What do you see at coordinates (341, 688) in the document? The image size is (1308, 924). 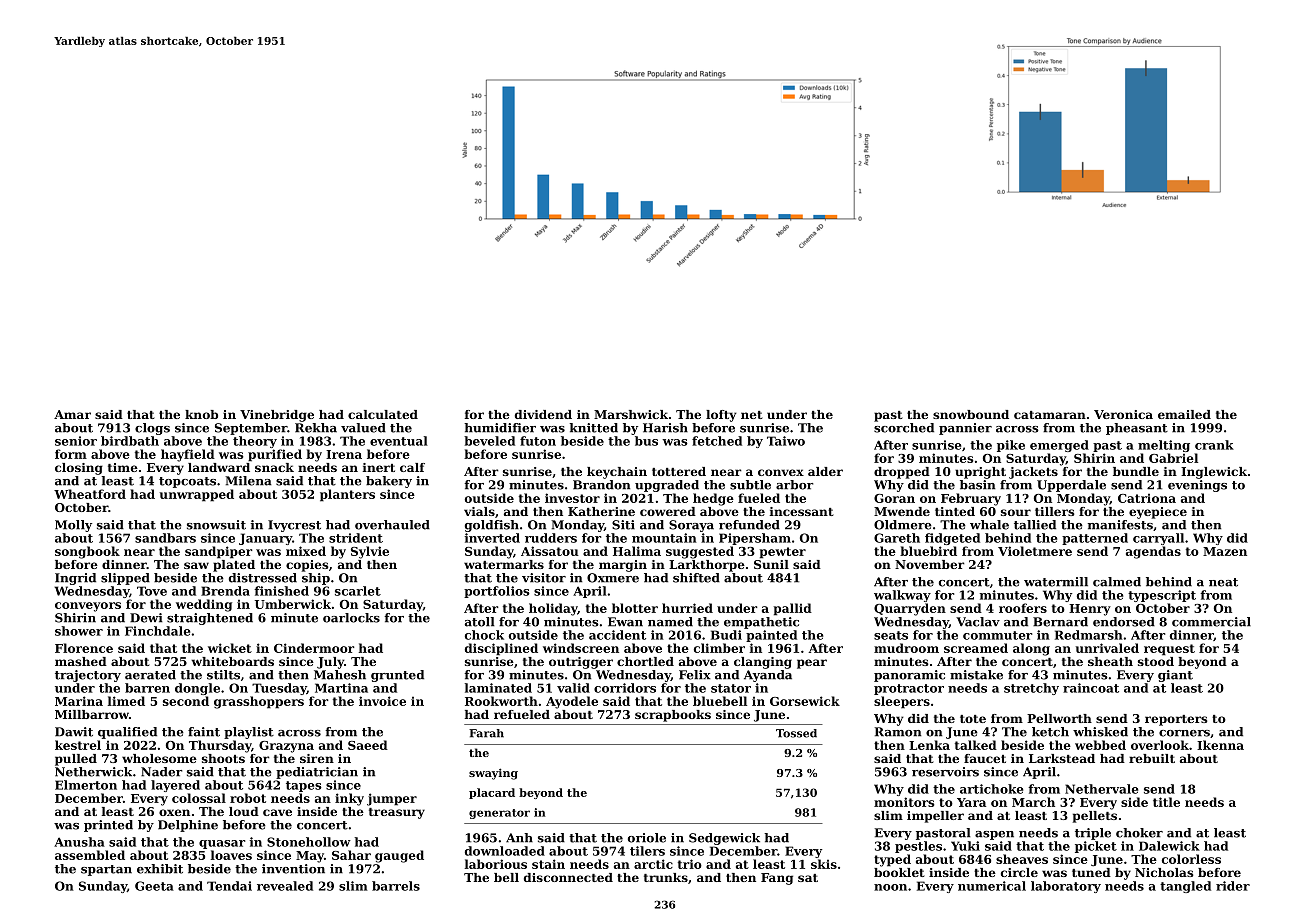 I see `Martina` at bounding box center [341, 688].
